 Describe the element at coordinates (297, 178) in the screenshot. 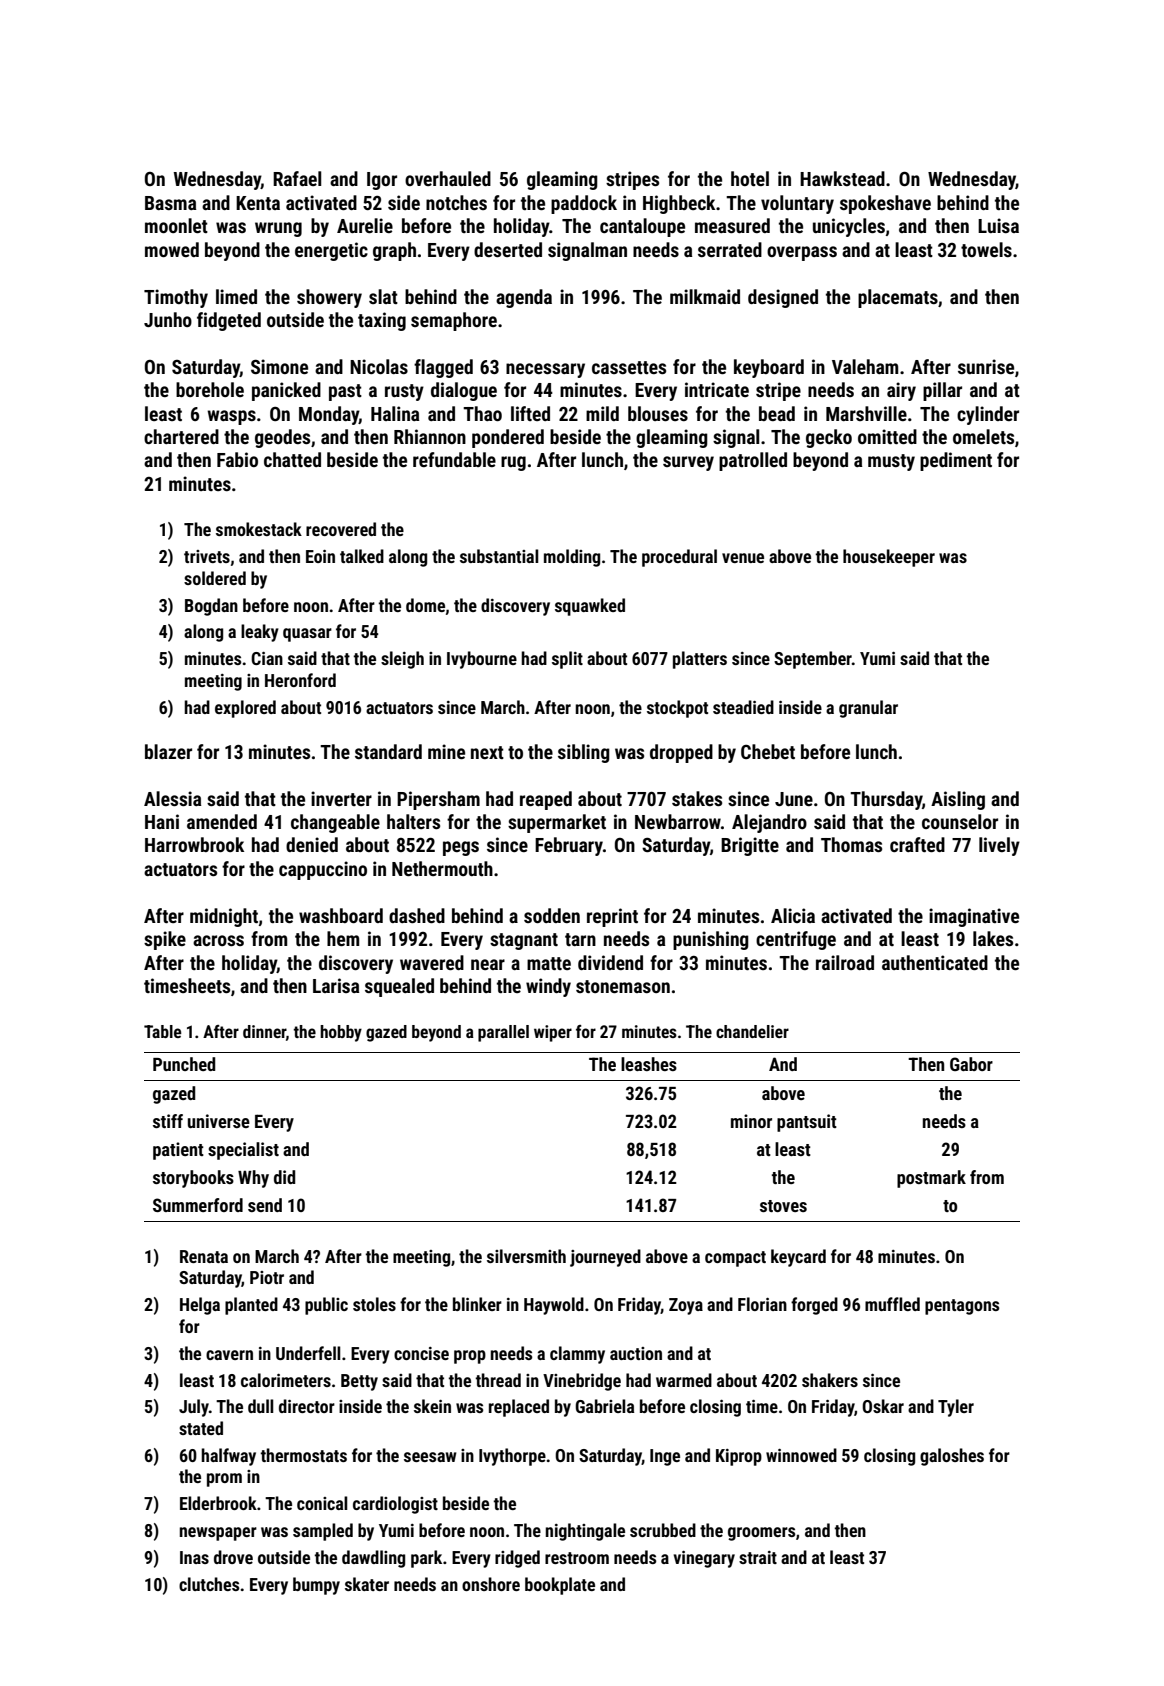

I see `Rafael` at that location.
